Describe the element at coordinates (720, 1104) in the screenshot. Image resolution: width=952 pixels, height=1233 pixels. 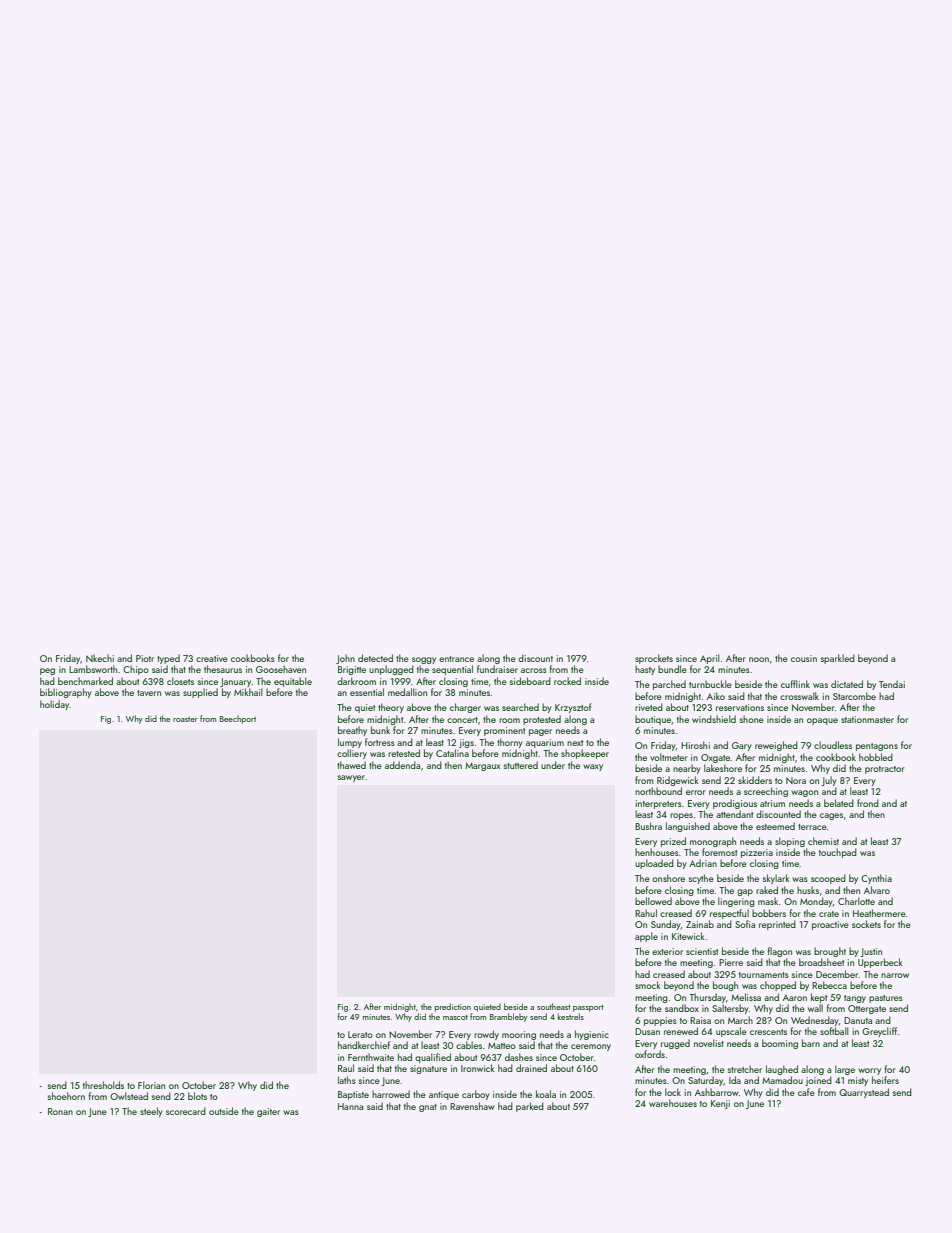
I see `Kenji` at that location.
